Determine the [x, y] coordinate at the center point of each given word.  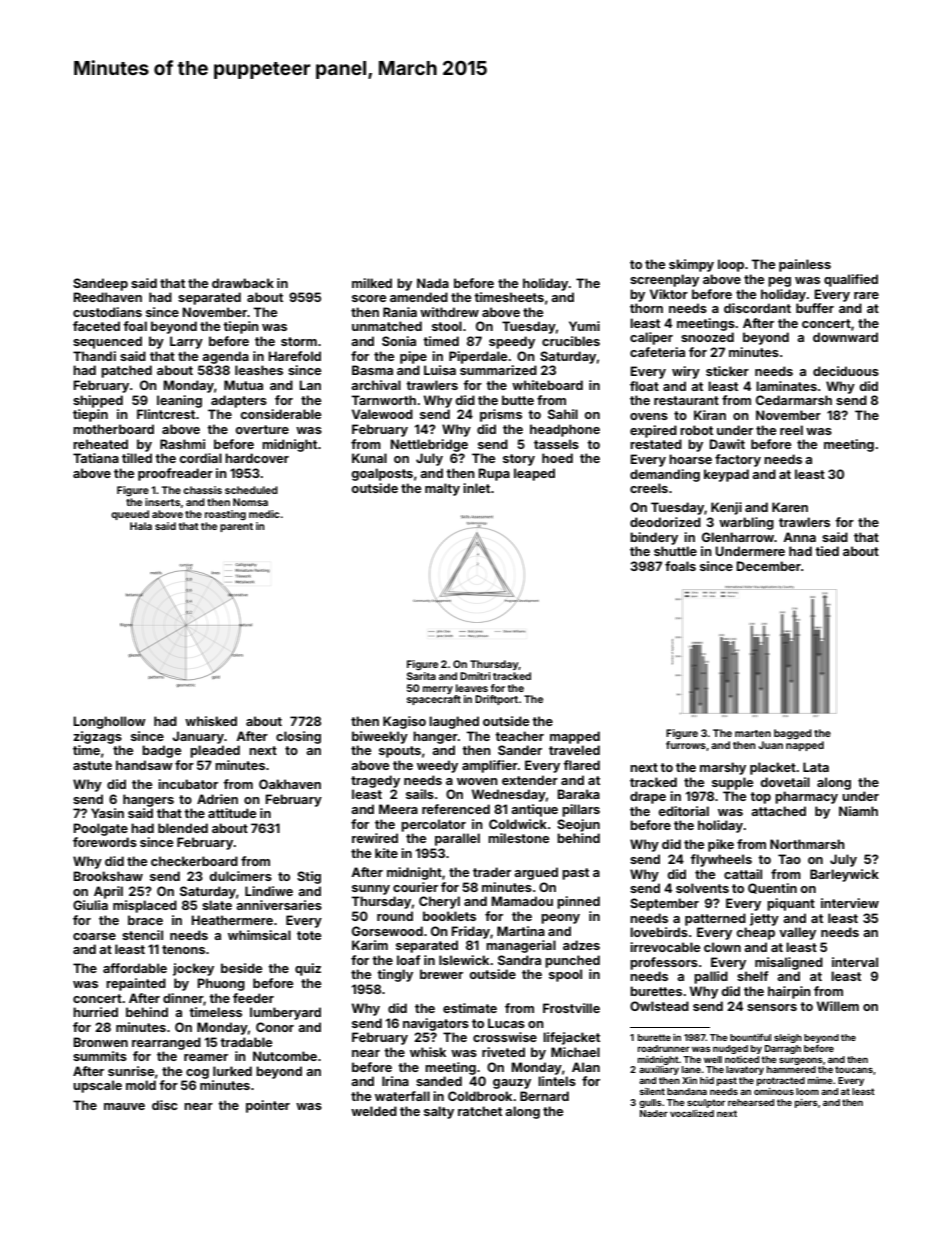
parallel [457, 839]
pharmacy [806, 797]
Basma [372, 370]
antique [534, 810]
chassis [202, 490]
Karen [790, 507]
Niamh [858, 811]
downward [845, 337]
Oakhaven [290, 784]
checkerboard [194, 861]
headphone [565, 430]
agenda [225, 357]
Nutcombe [285, 1056]
